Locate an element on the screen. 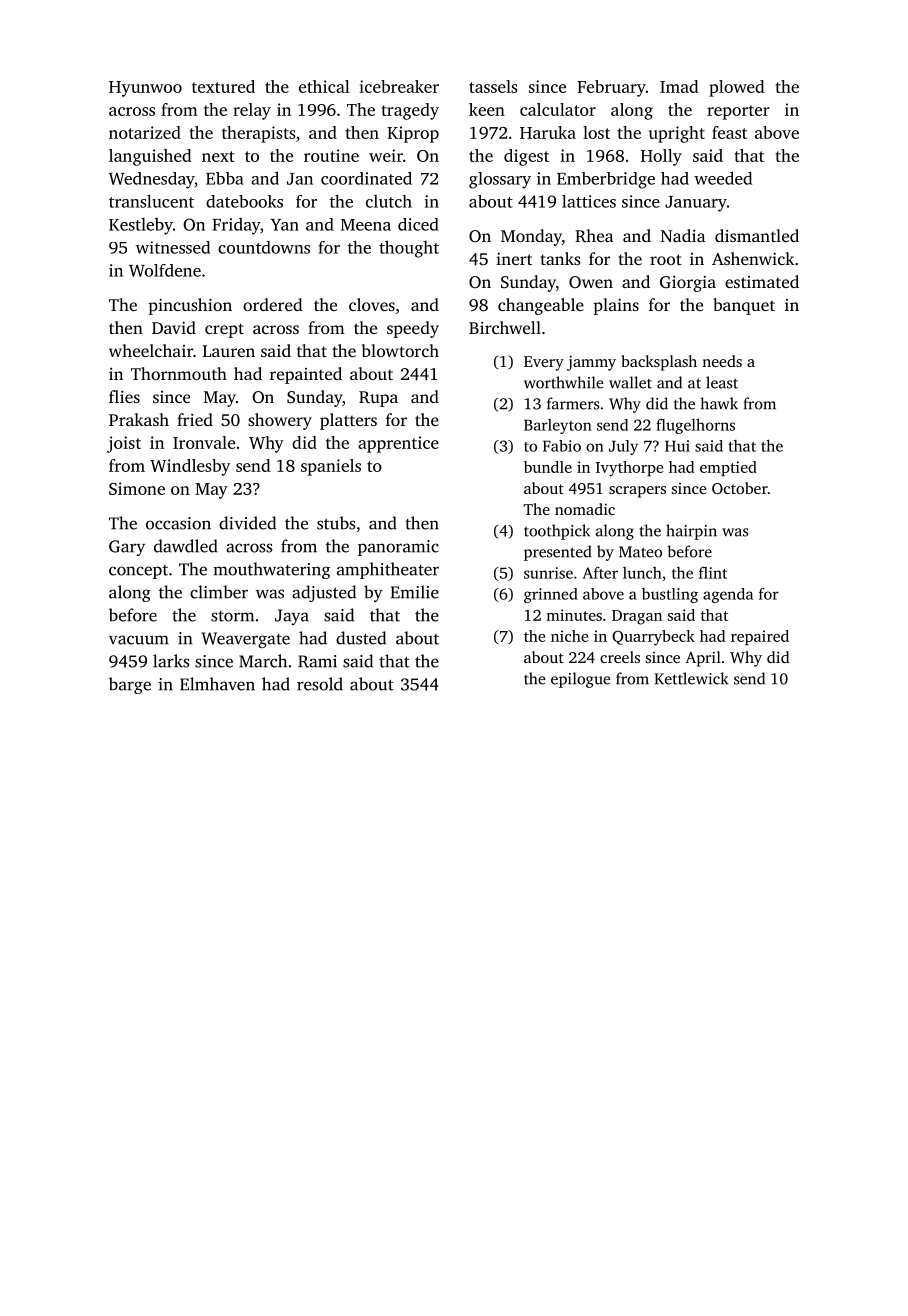 This screenshot has height=1316, width=908. tragedy is located at coordinates (410, 111).
